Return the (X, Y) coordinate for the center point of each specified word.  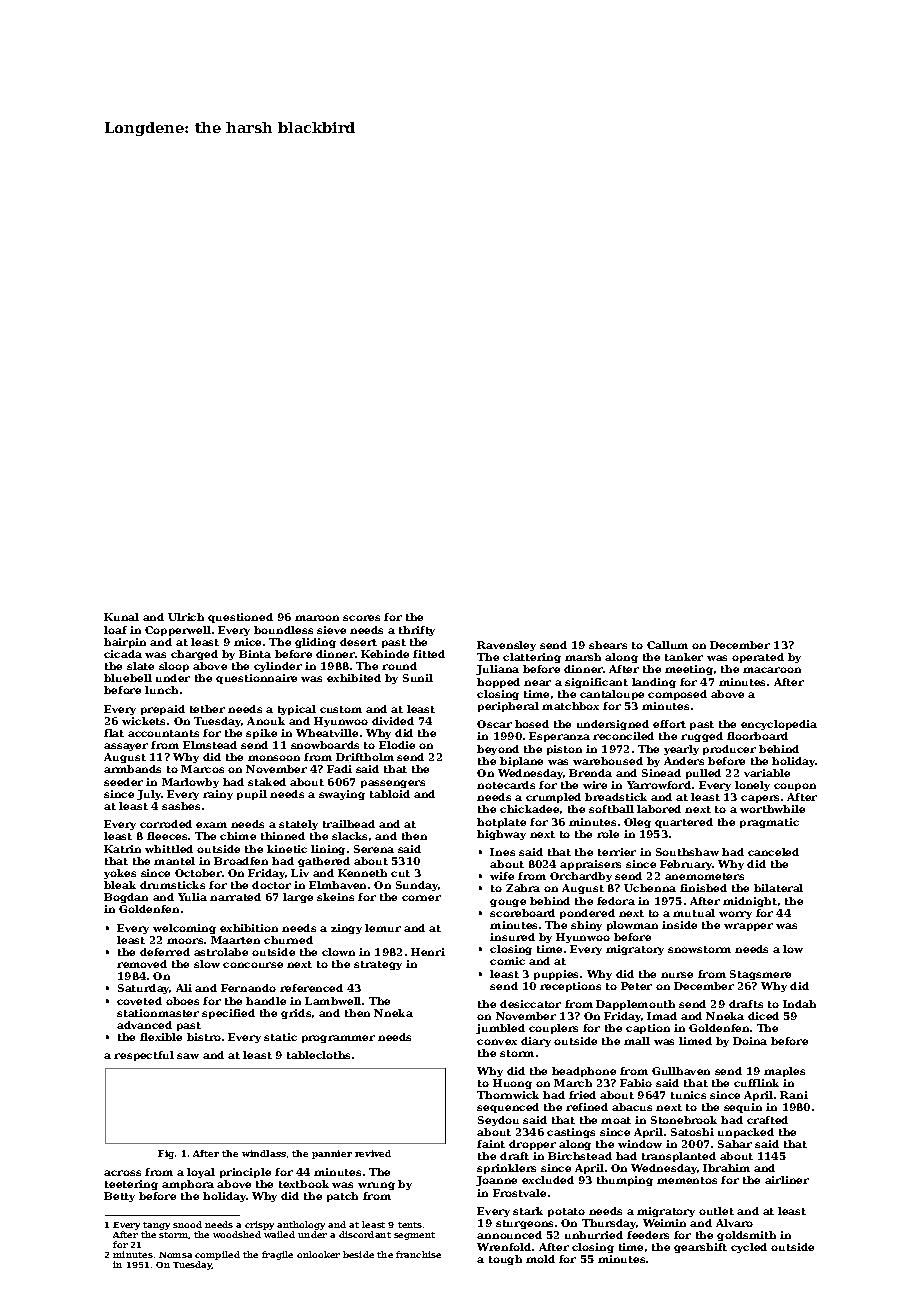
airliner (787, 1180)
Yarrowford (659, 785)
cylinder (278, 667)
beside (358, 1254)
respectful (144, 1056)
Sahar (735, 1144)
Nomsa (175, 1255)
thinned (283, 836)
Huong (512, 1084)
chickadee (529, 809)
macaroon (772, 670)
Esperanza (559, 737)
